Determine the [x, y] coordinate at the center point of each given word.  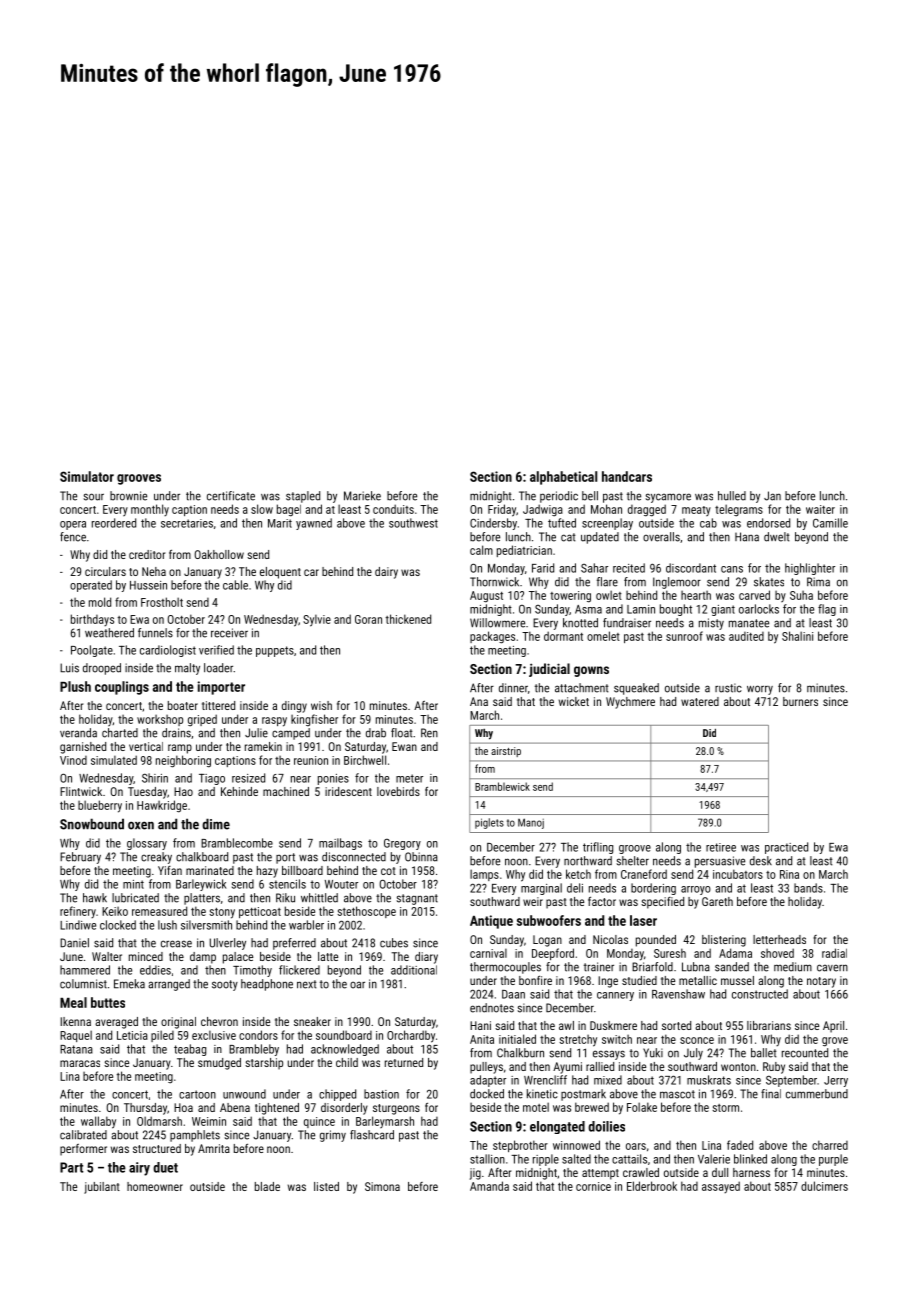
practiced [786, 848]
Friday [502, 510]
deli [575, 888]
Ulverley [228, 944]
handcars [627, 476]
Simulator [87, 476]
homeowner [155, 1186]
